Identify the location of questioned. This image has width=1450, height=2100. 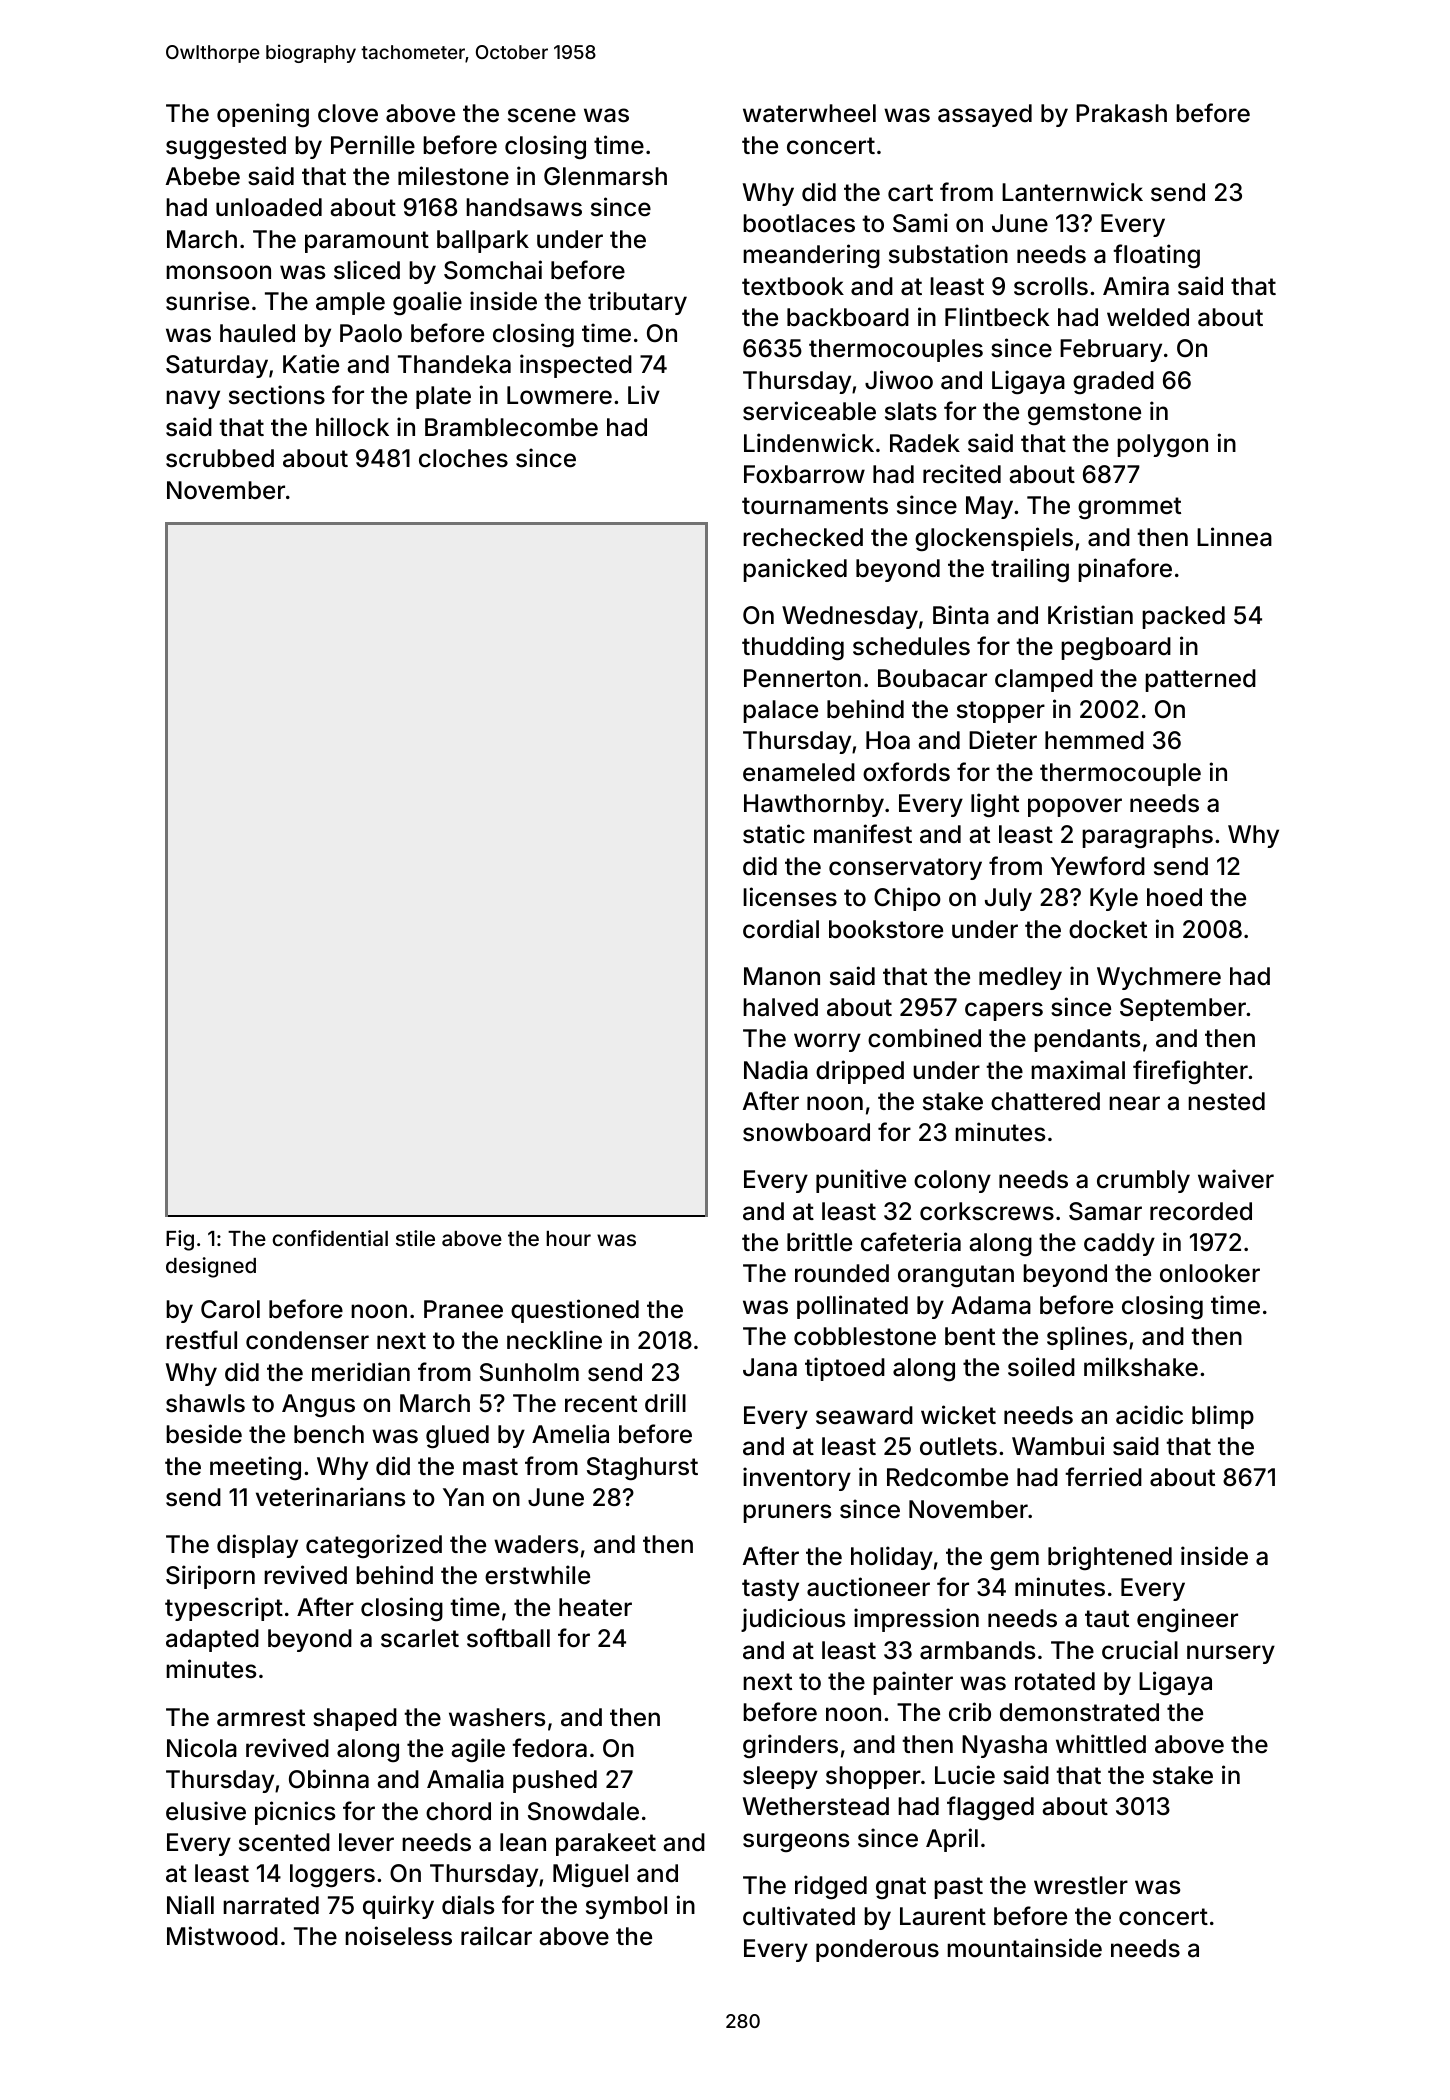
(575, 1311).
